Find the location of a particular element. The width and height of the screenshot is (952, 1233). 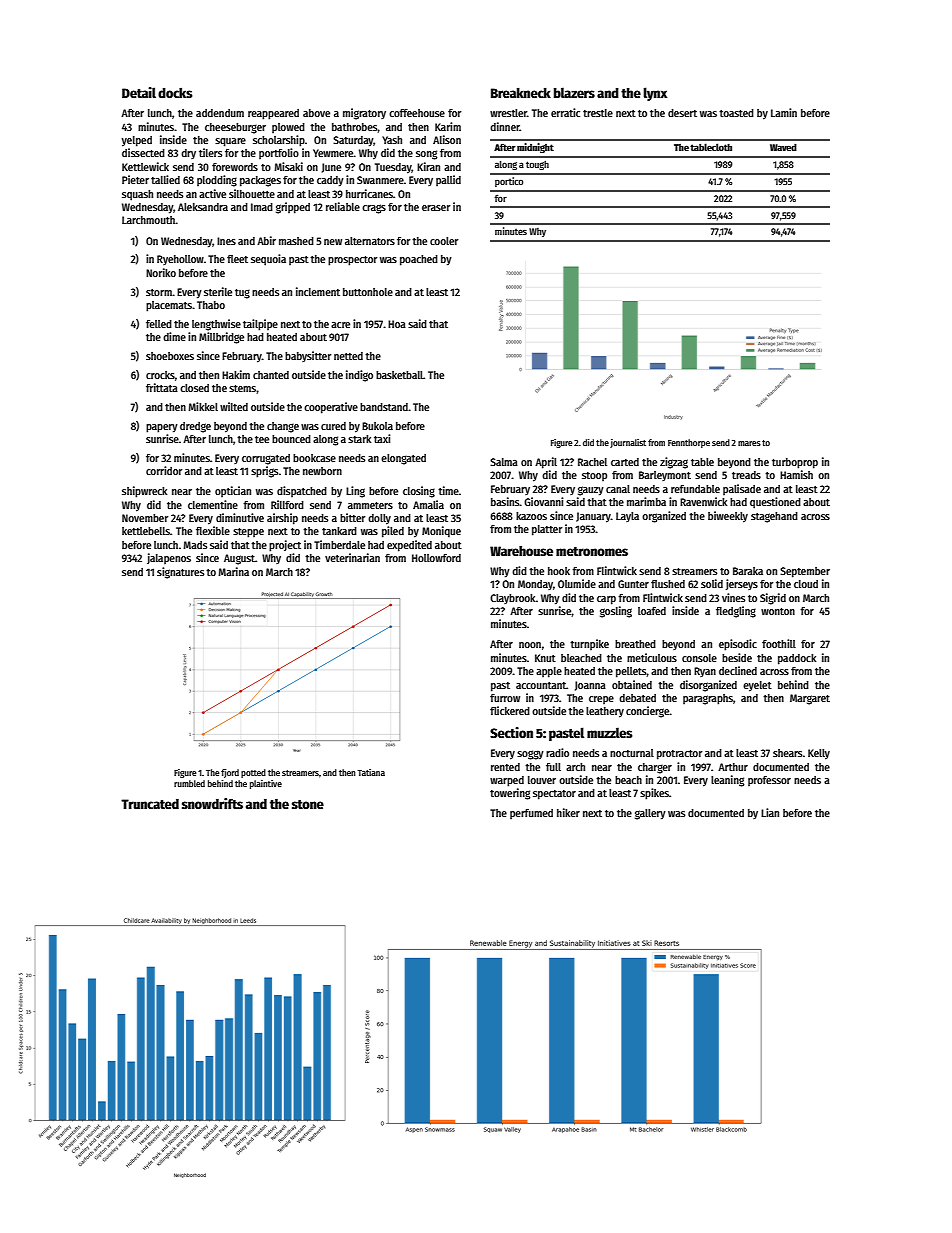

signatures is located at coordinates (180, 573).
